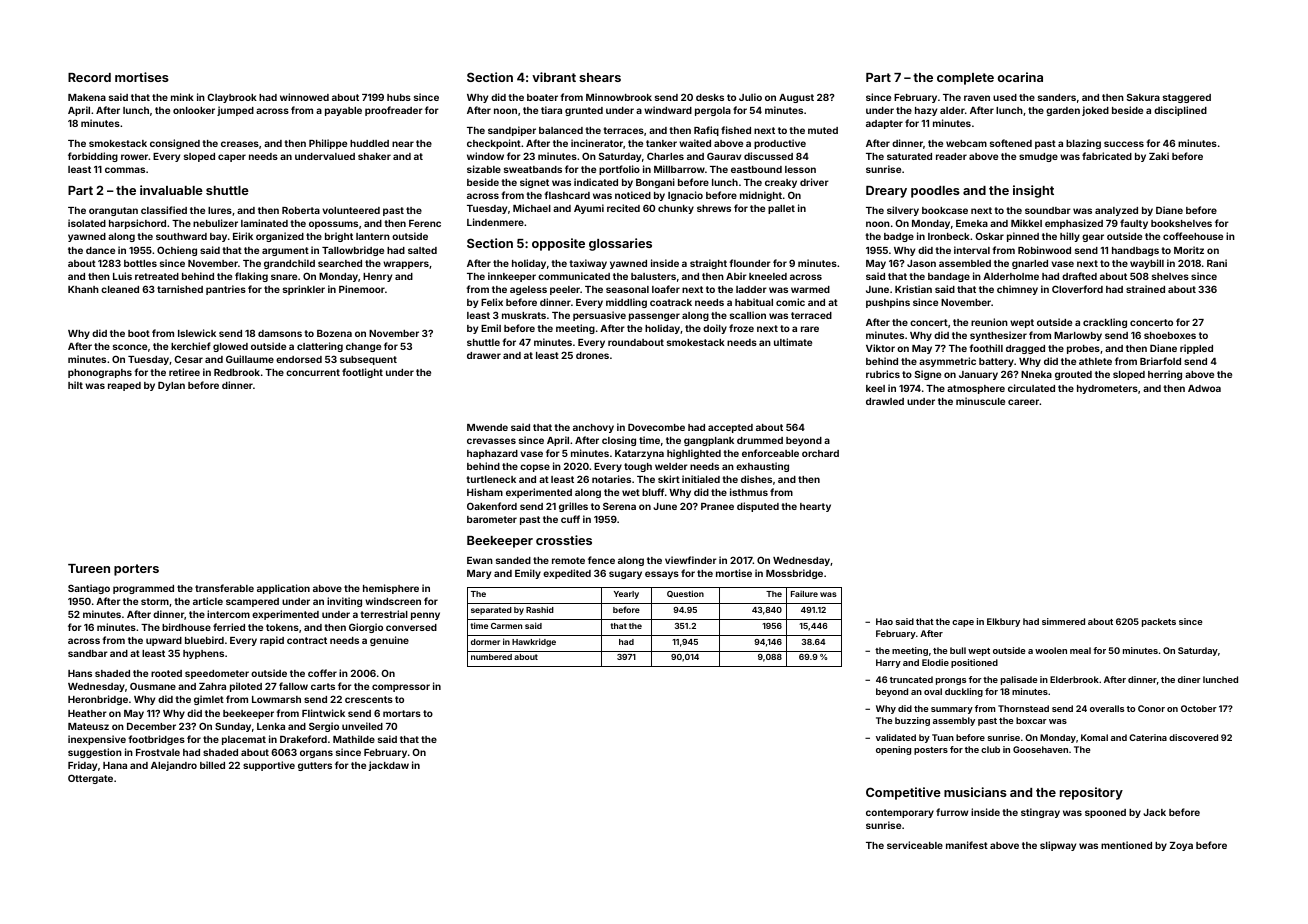  I want to click on straight, so click(708, 264).
